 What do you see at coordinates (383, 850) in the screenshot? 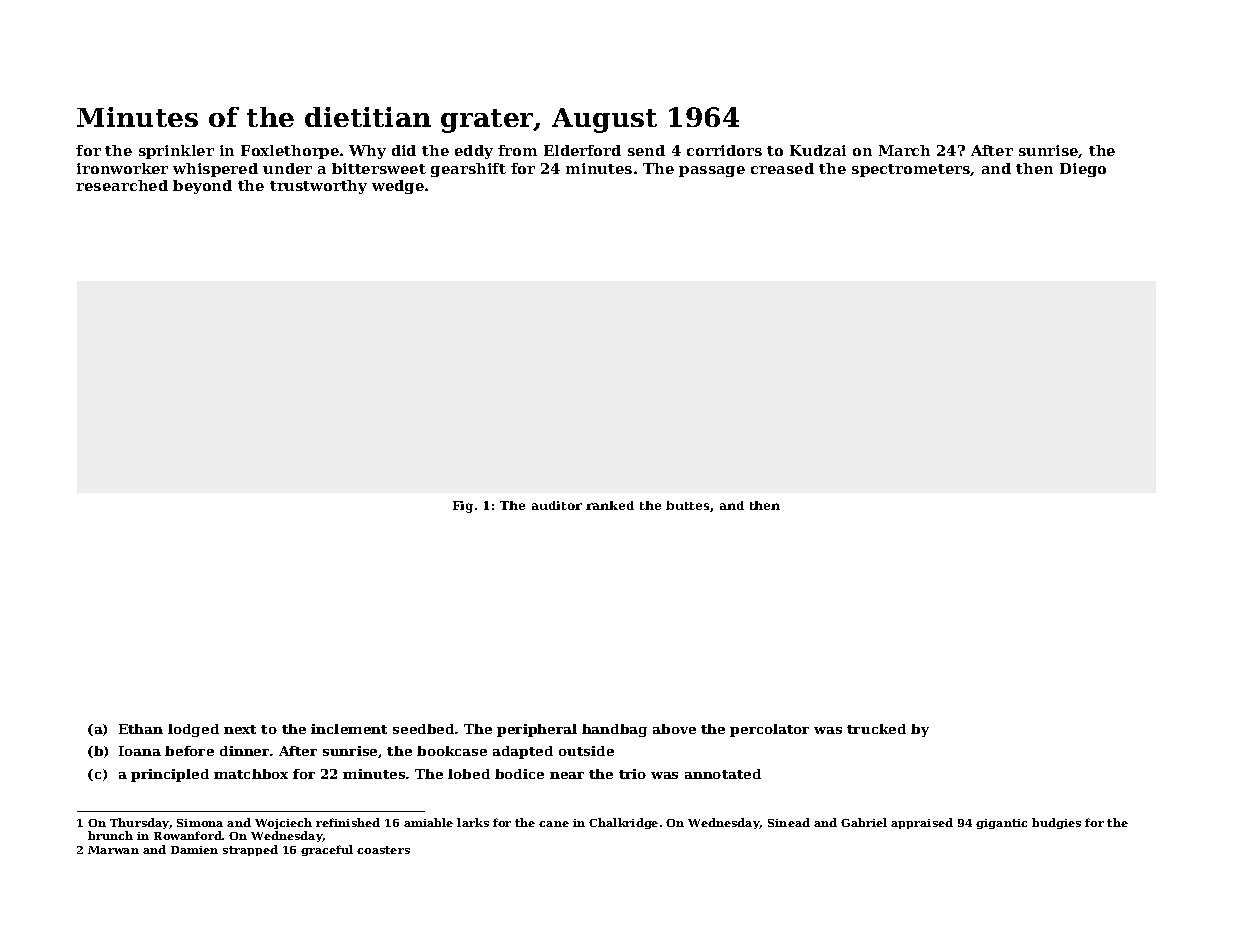
I see `coasters` at bounding box center [383, 850].
